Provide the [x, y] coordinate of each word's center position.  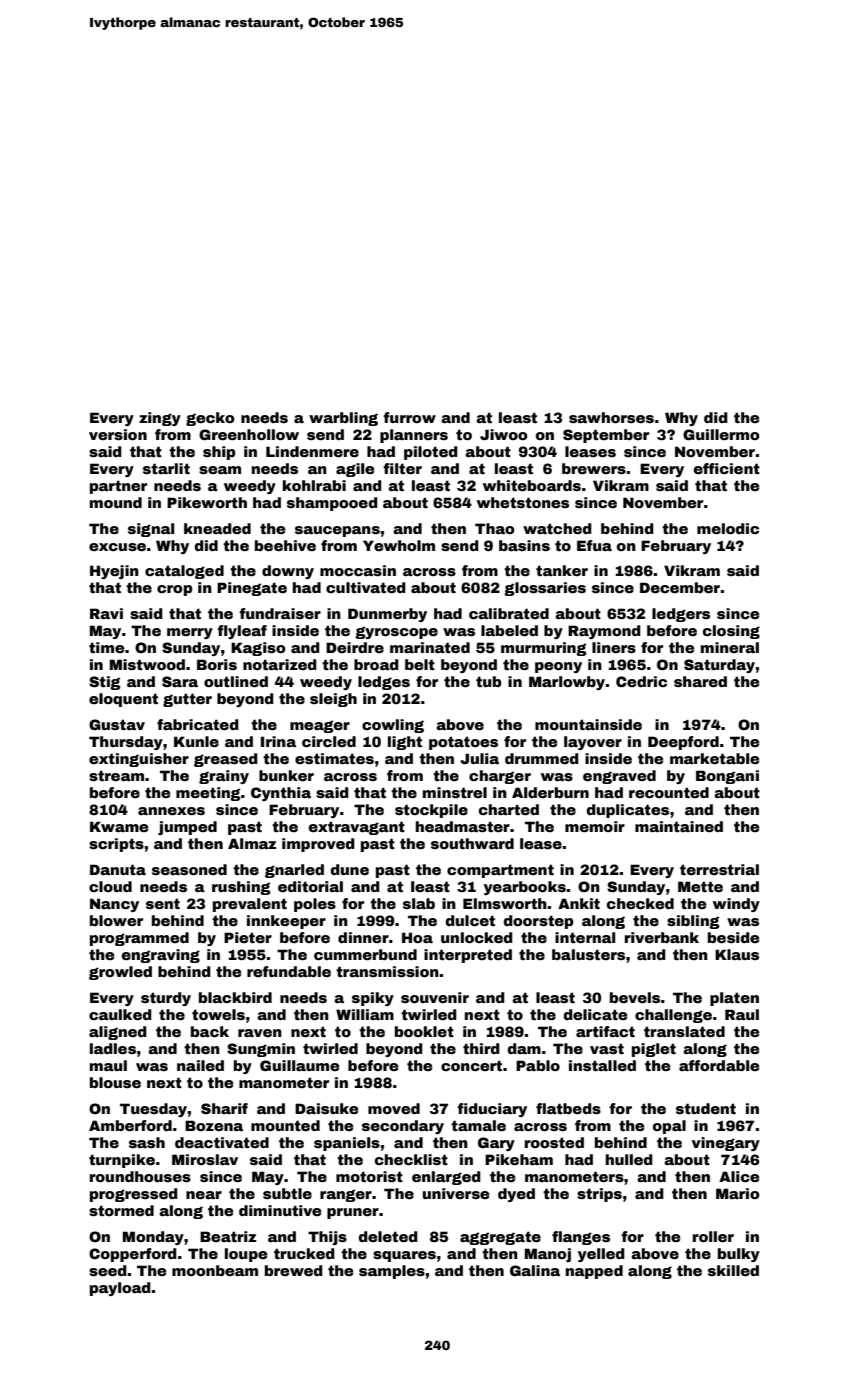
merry [190, 633]
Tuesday [153, 1110]
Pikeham [519, 1159]
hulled [629, 1159]
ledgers [681, 615]
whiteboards [532, 485]
